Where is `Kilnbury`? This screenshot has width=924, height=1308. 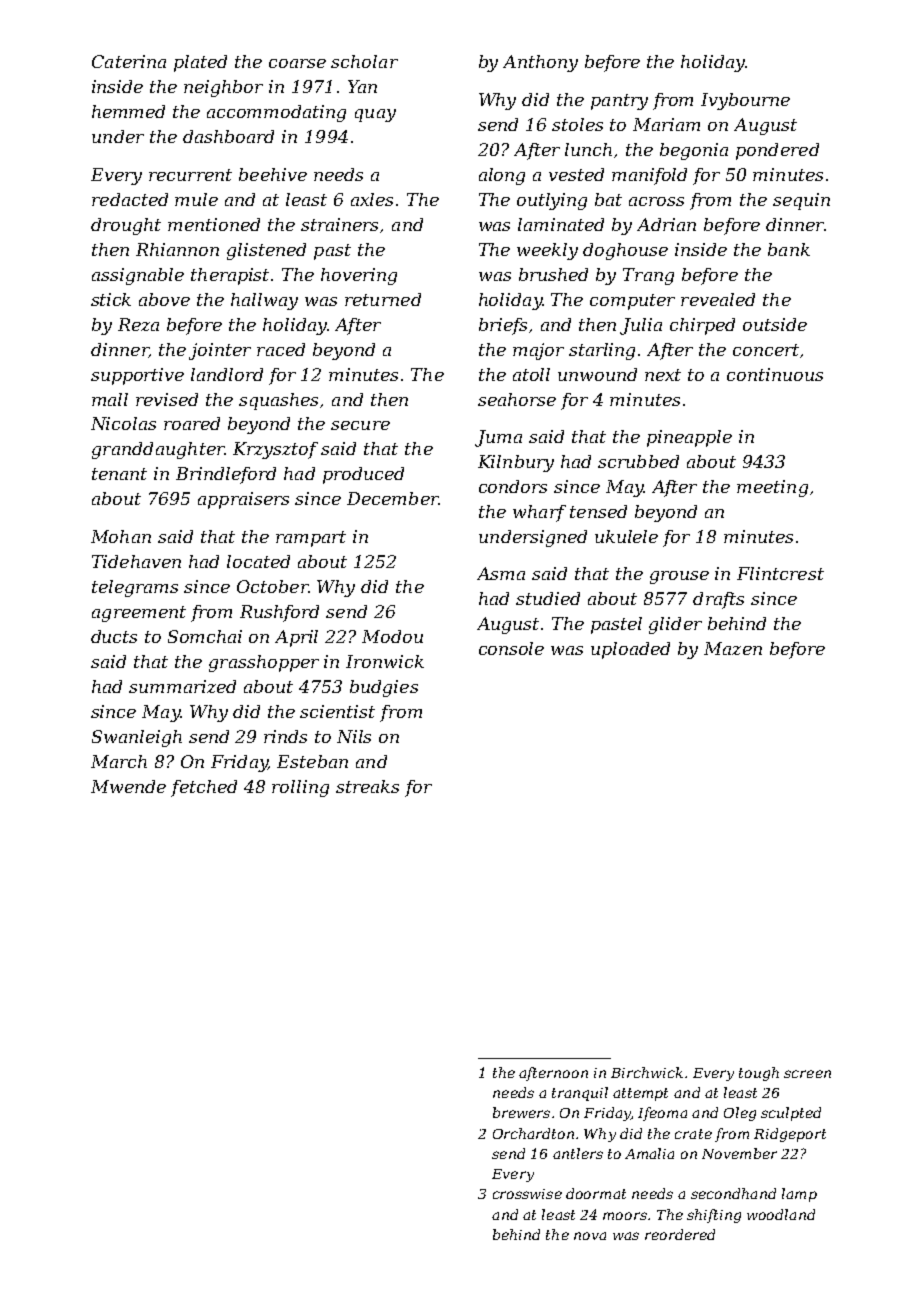
Kilnbury is located at coordinates (516, 463).
